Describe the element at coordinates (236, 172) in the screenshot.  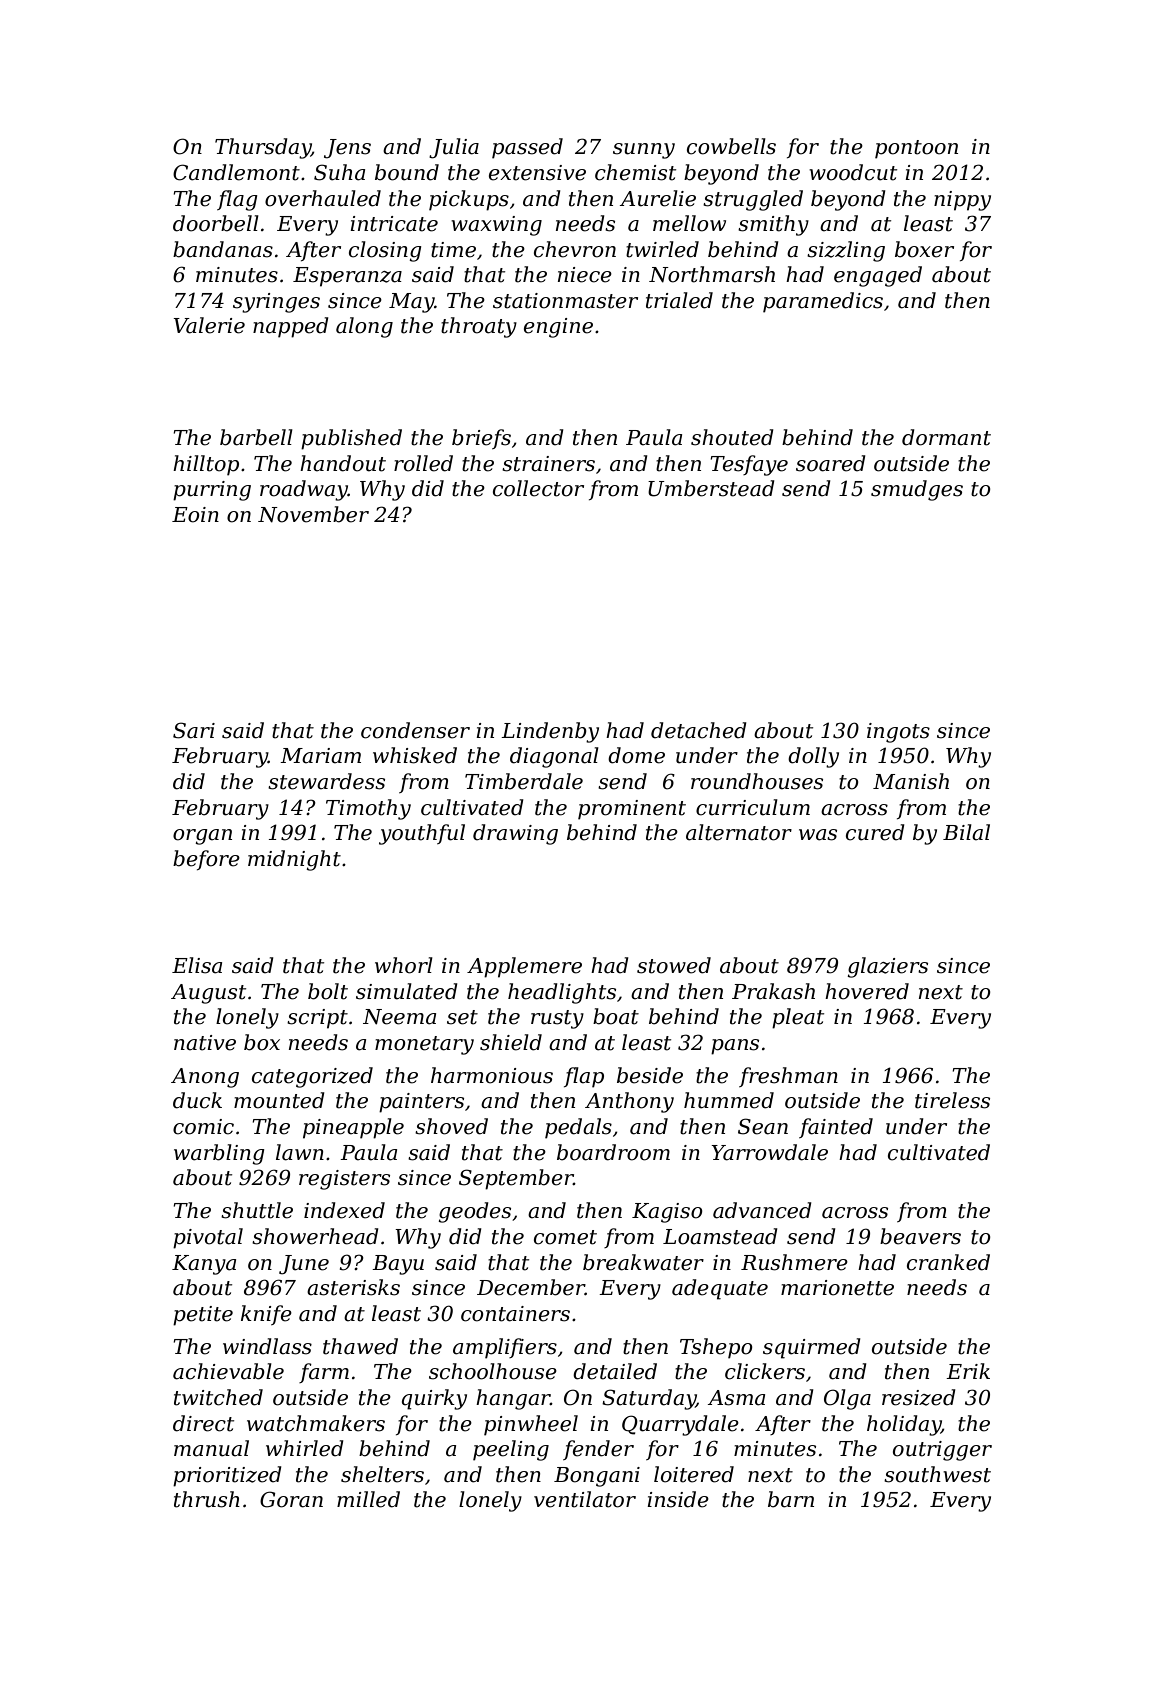
I see `Candlemont` at that location.
